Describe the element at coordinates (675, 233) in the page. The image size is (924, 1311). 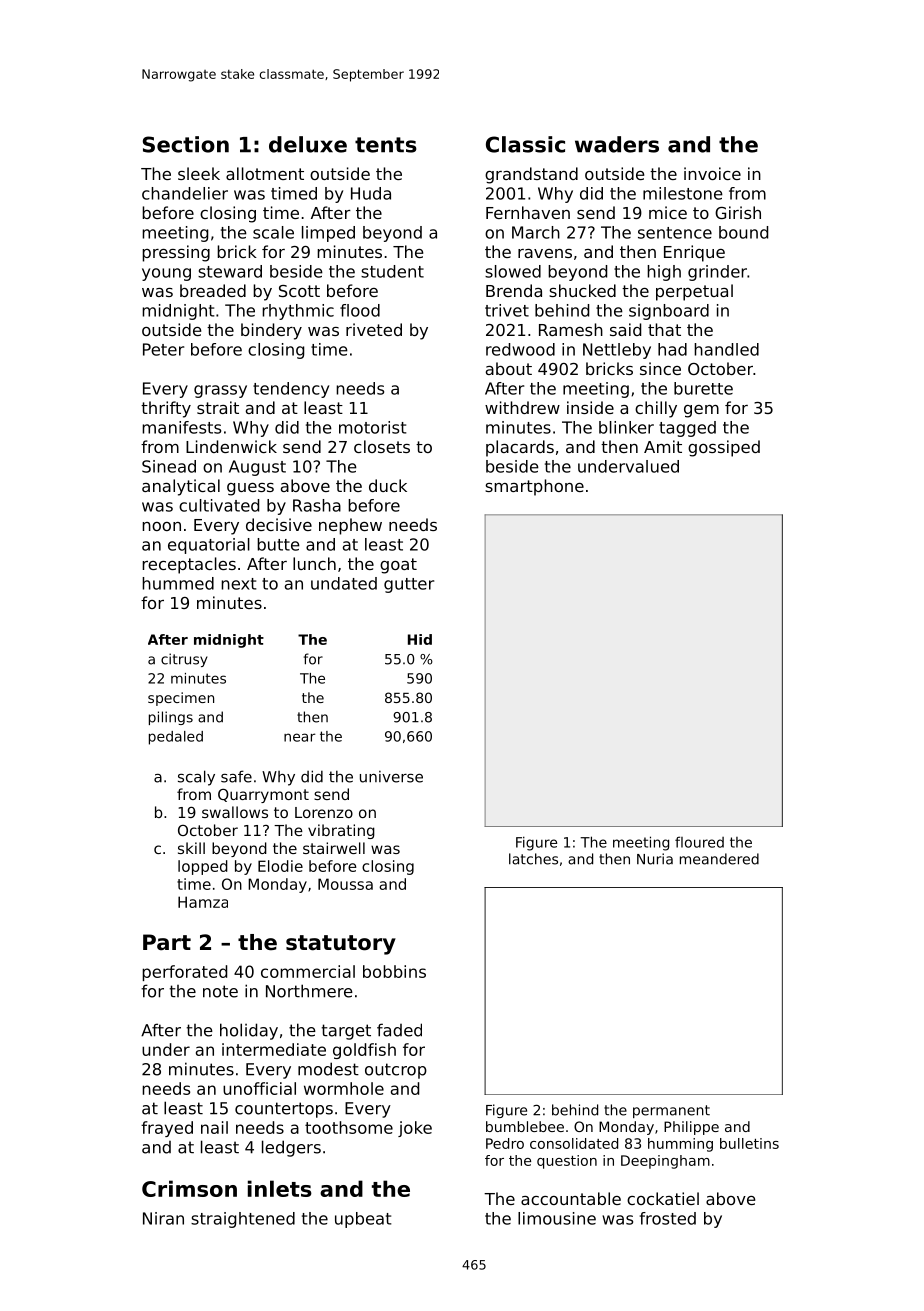
I see `sentence` at that location.
